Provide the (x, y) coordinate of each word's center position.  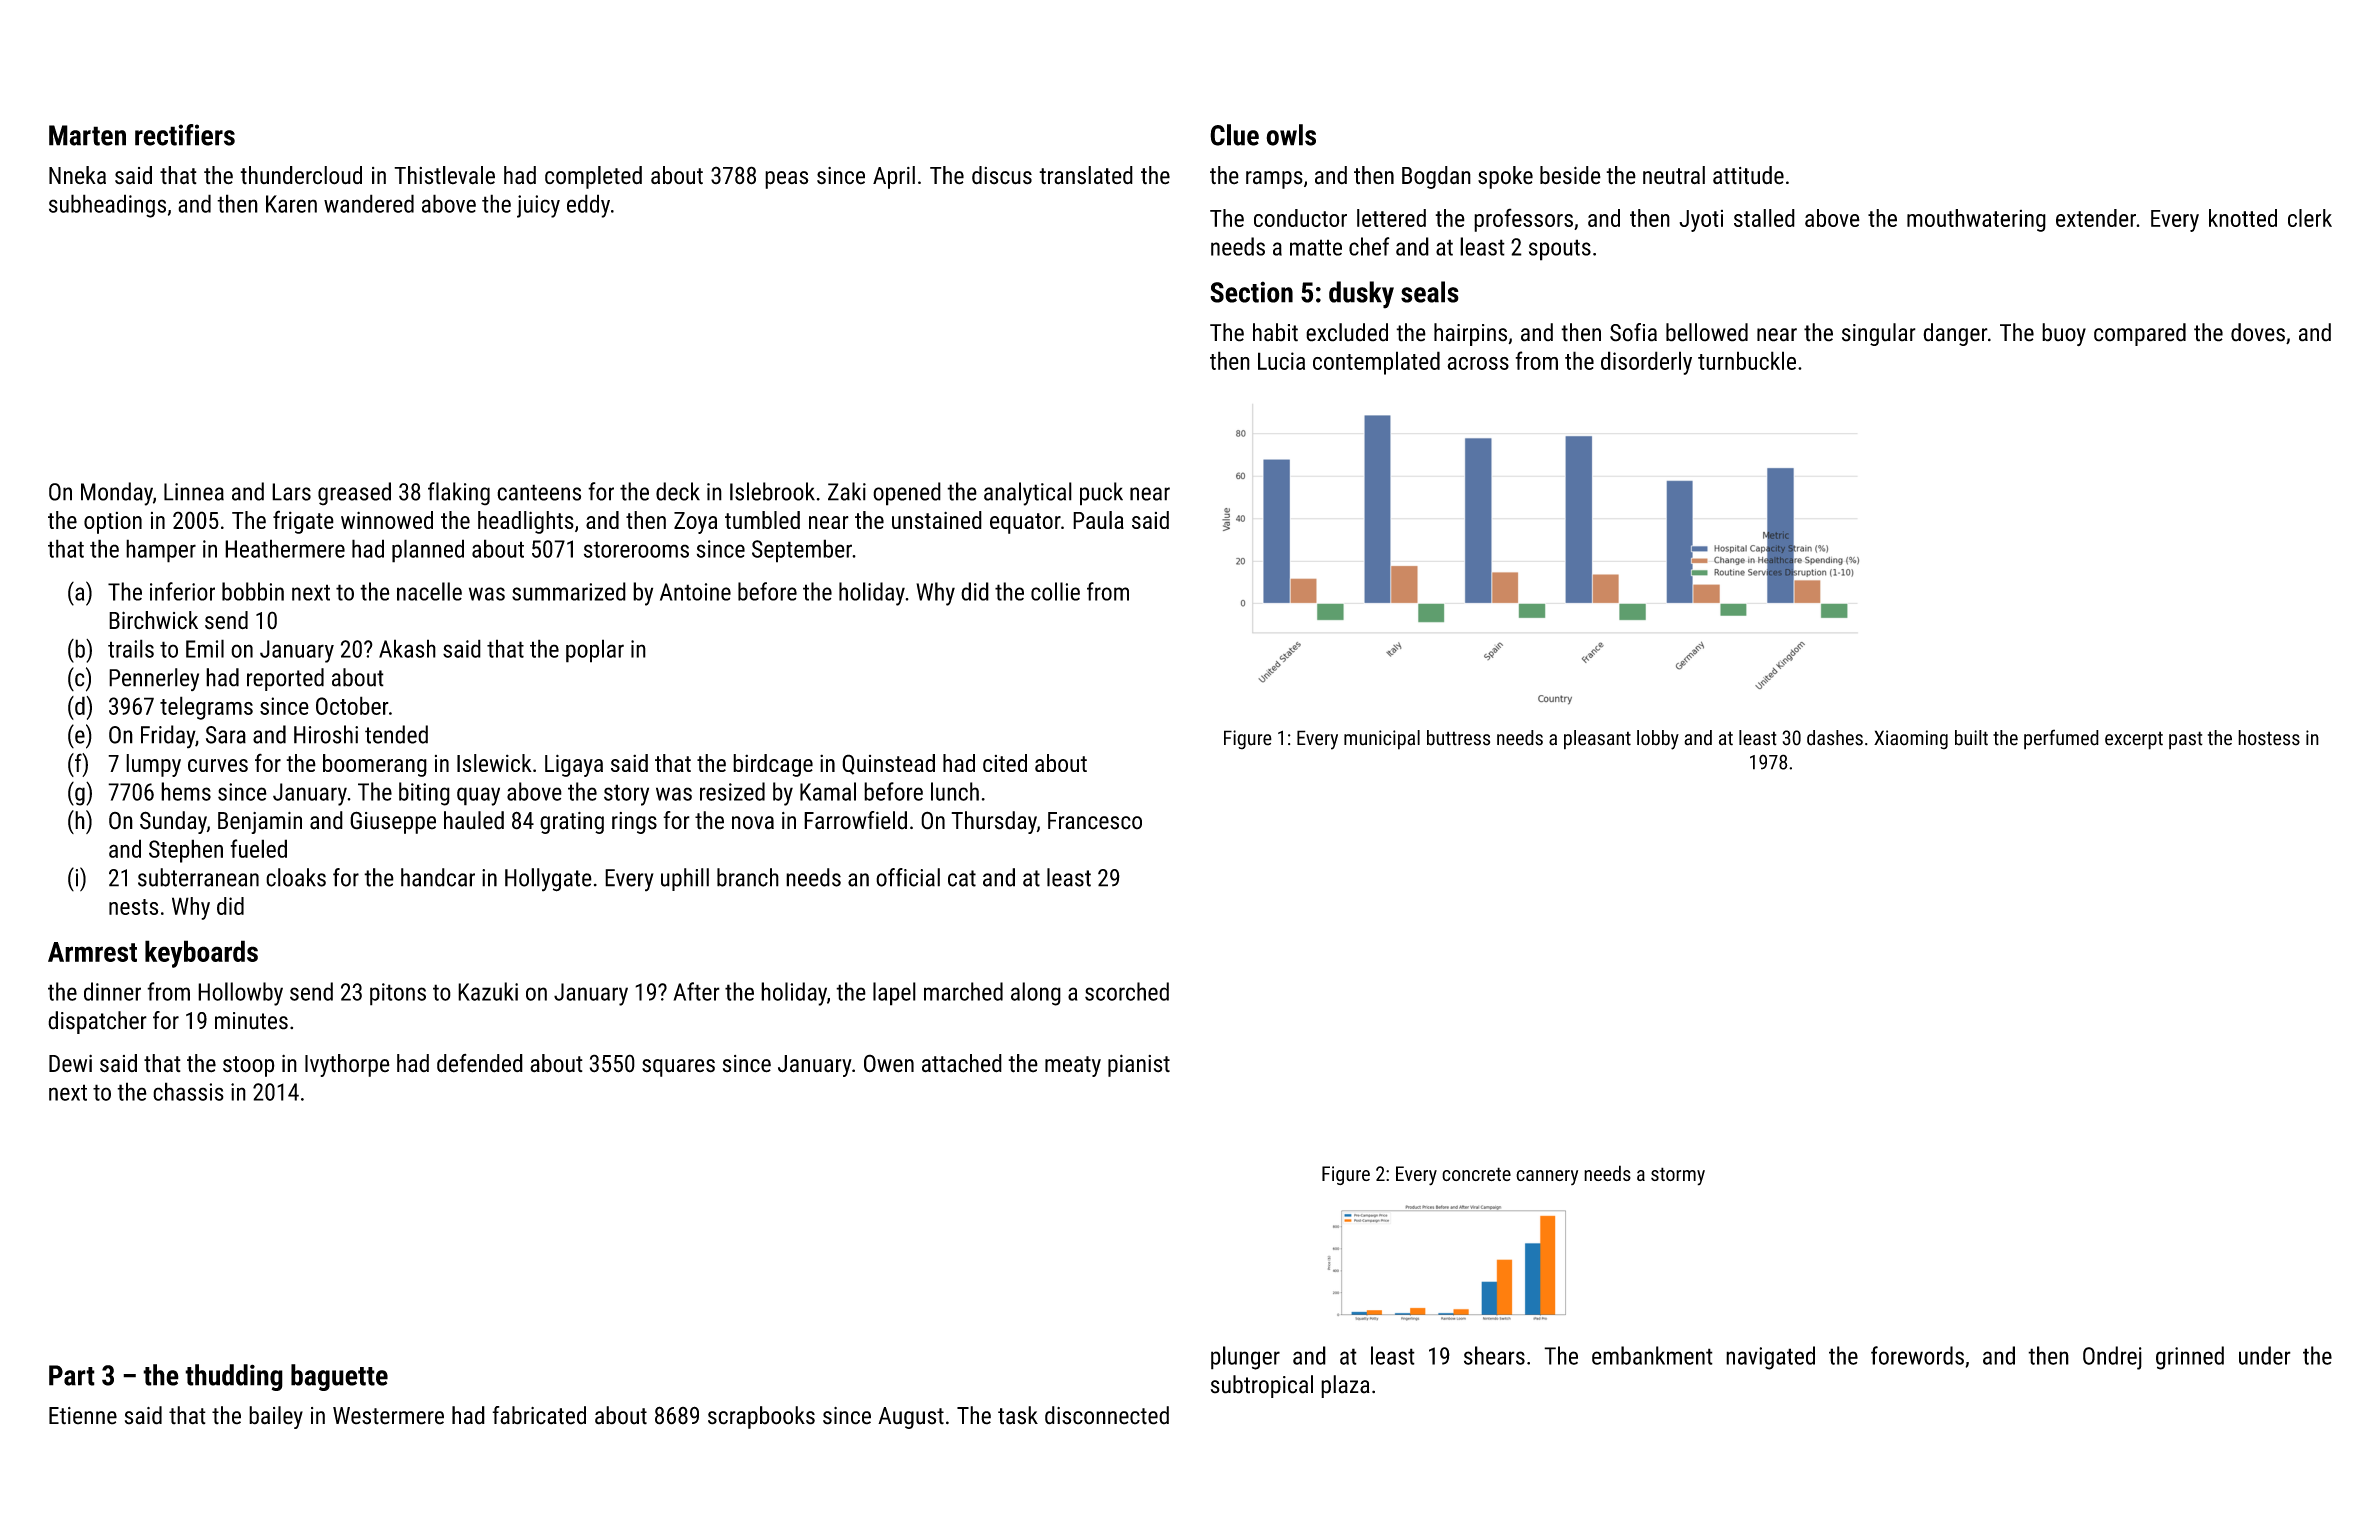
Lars (291, 492)
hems (186, 791)
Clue (1234, 135)
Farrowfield (855, 820)
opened (907, 494)
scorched (1127, 991)
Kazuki (488, 991)
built (1971, 738)
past (2186, 740)
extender (2096, 218)
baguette (339, 1377)
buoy (2064, 334)
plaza (1345, 1386)
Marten (87, 135)
